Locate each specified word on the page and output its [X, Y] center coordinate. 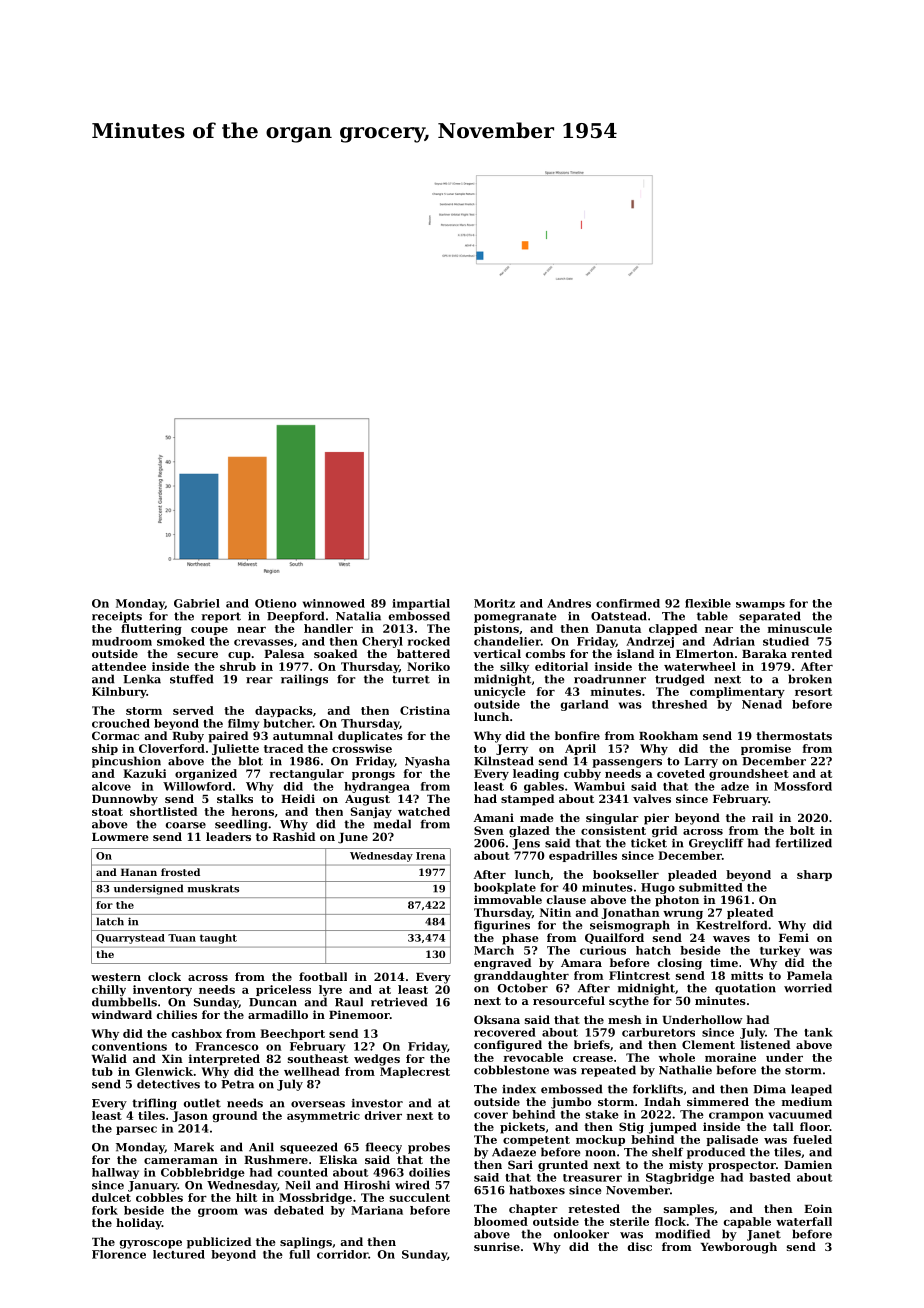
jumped [673, 1128]
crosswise [362, 748]
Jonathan [630, 913]
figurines [502, 926]
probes [429, 1148]
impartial [421, 604]
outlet [202, 1103]
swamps [760, 606]
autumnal [303, 735]
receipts [117, 617]
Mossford [803, 786]
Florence [119, 1254]
